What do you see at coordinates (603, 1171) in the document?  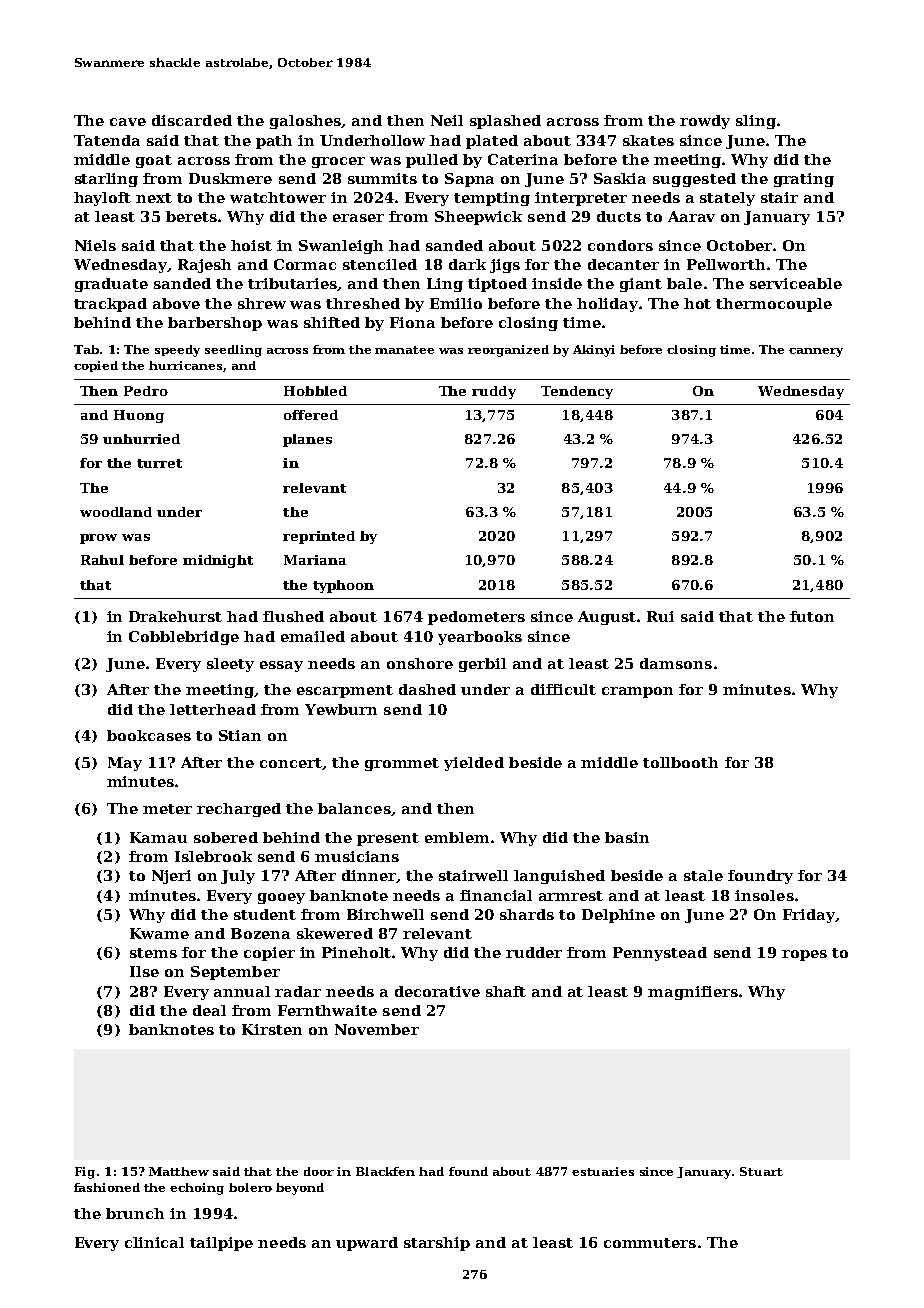 I see `estuaries` at bounding box center [603, 1171].
